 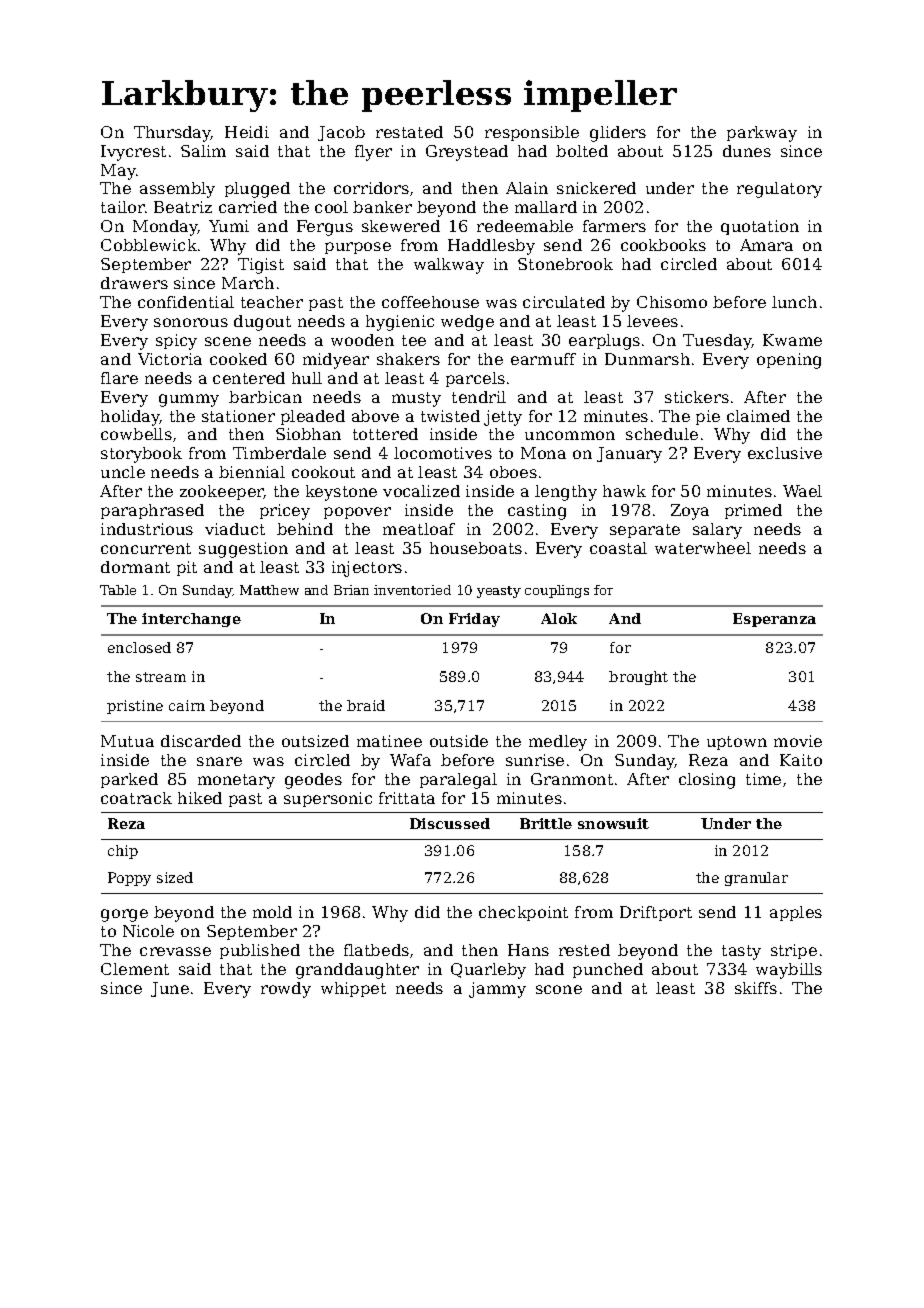 I want to click on earmuff, so click(x=543, y=359).
